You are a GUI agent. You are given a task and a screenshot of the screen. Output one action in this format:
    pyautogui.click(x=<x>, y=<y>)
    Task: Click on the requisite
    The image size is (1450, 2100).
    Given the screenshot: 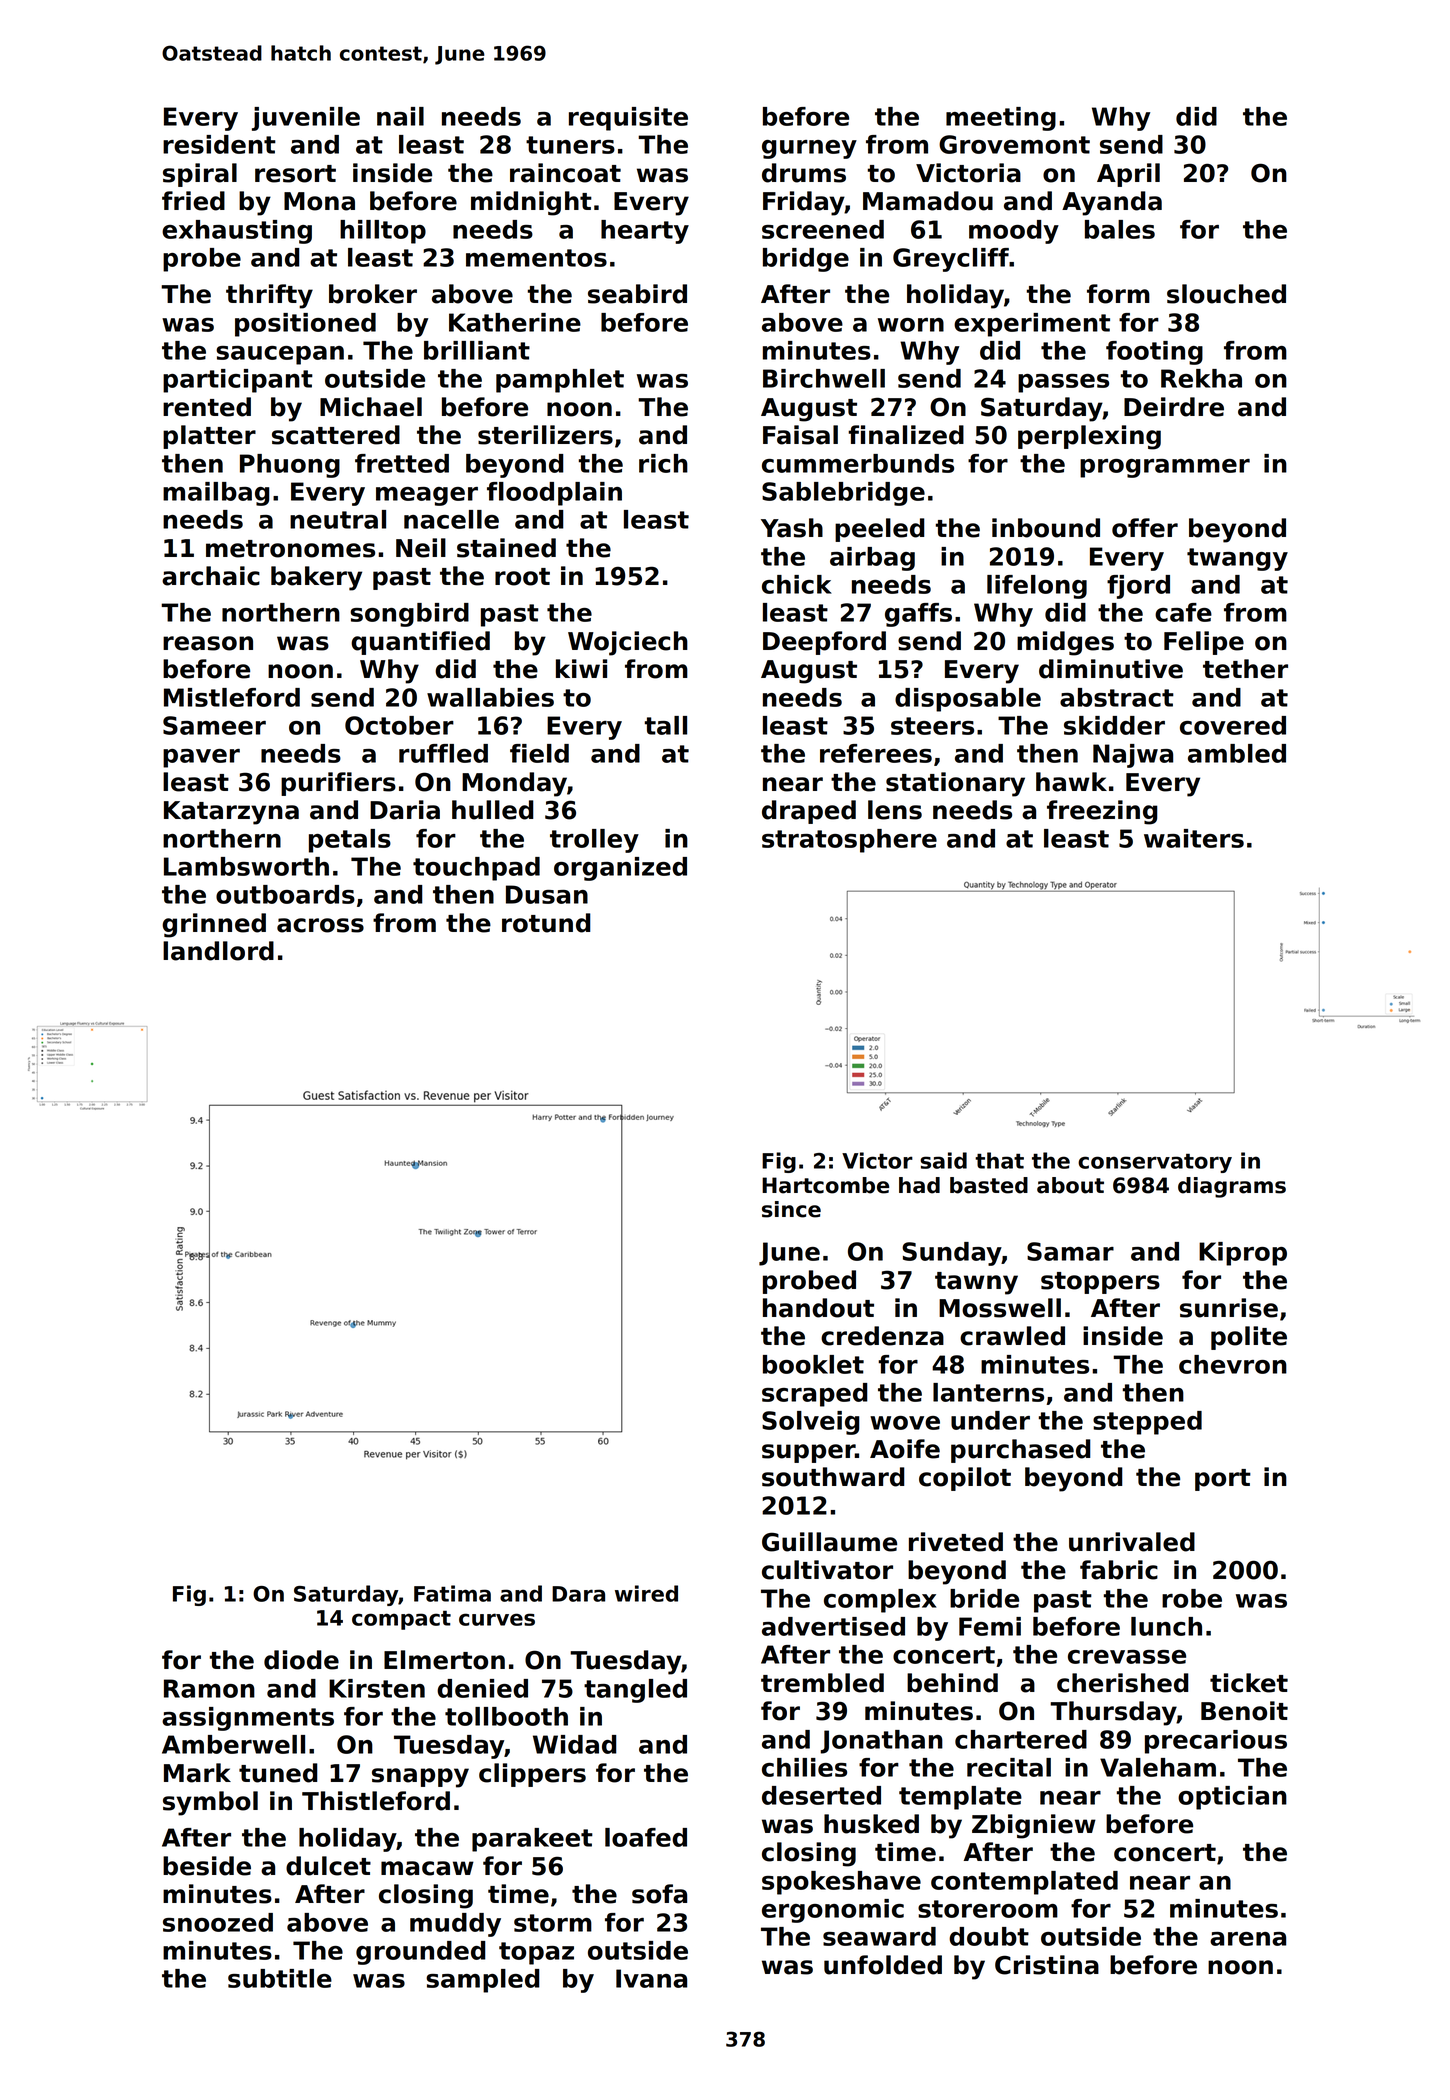 What is the action you would take?
    pyautogui.click(x=628, y=119)
